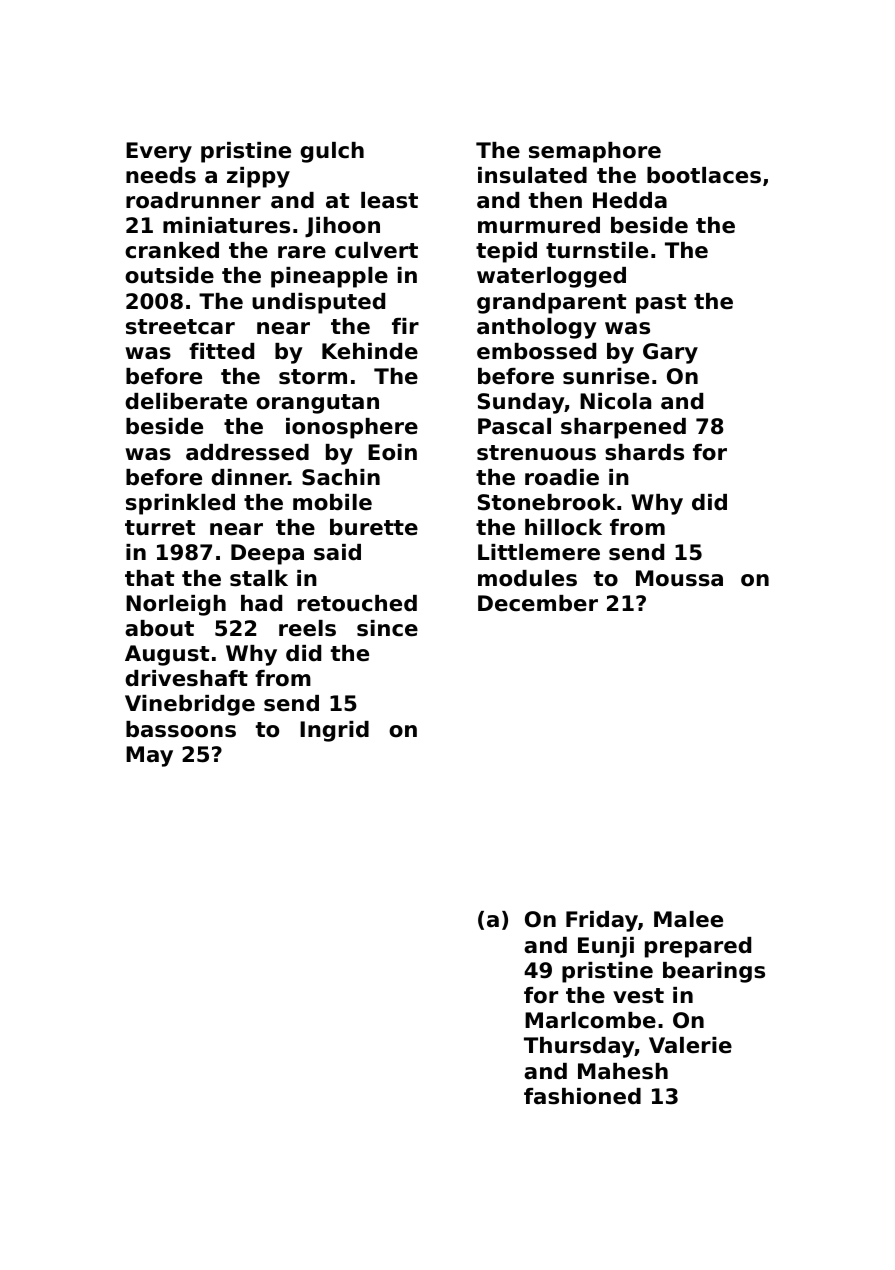 This page has height=1270, width=895. I want to click on insulated, so click(532, 175).
